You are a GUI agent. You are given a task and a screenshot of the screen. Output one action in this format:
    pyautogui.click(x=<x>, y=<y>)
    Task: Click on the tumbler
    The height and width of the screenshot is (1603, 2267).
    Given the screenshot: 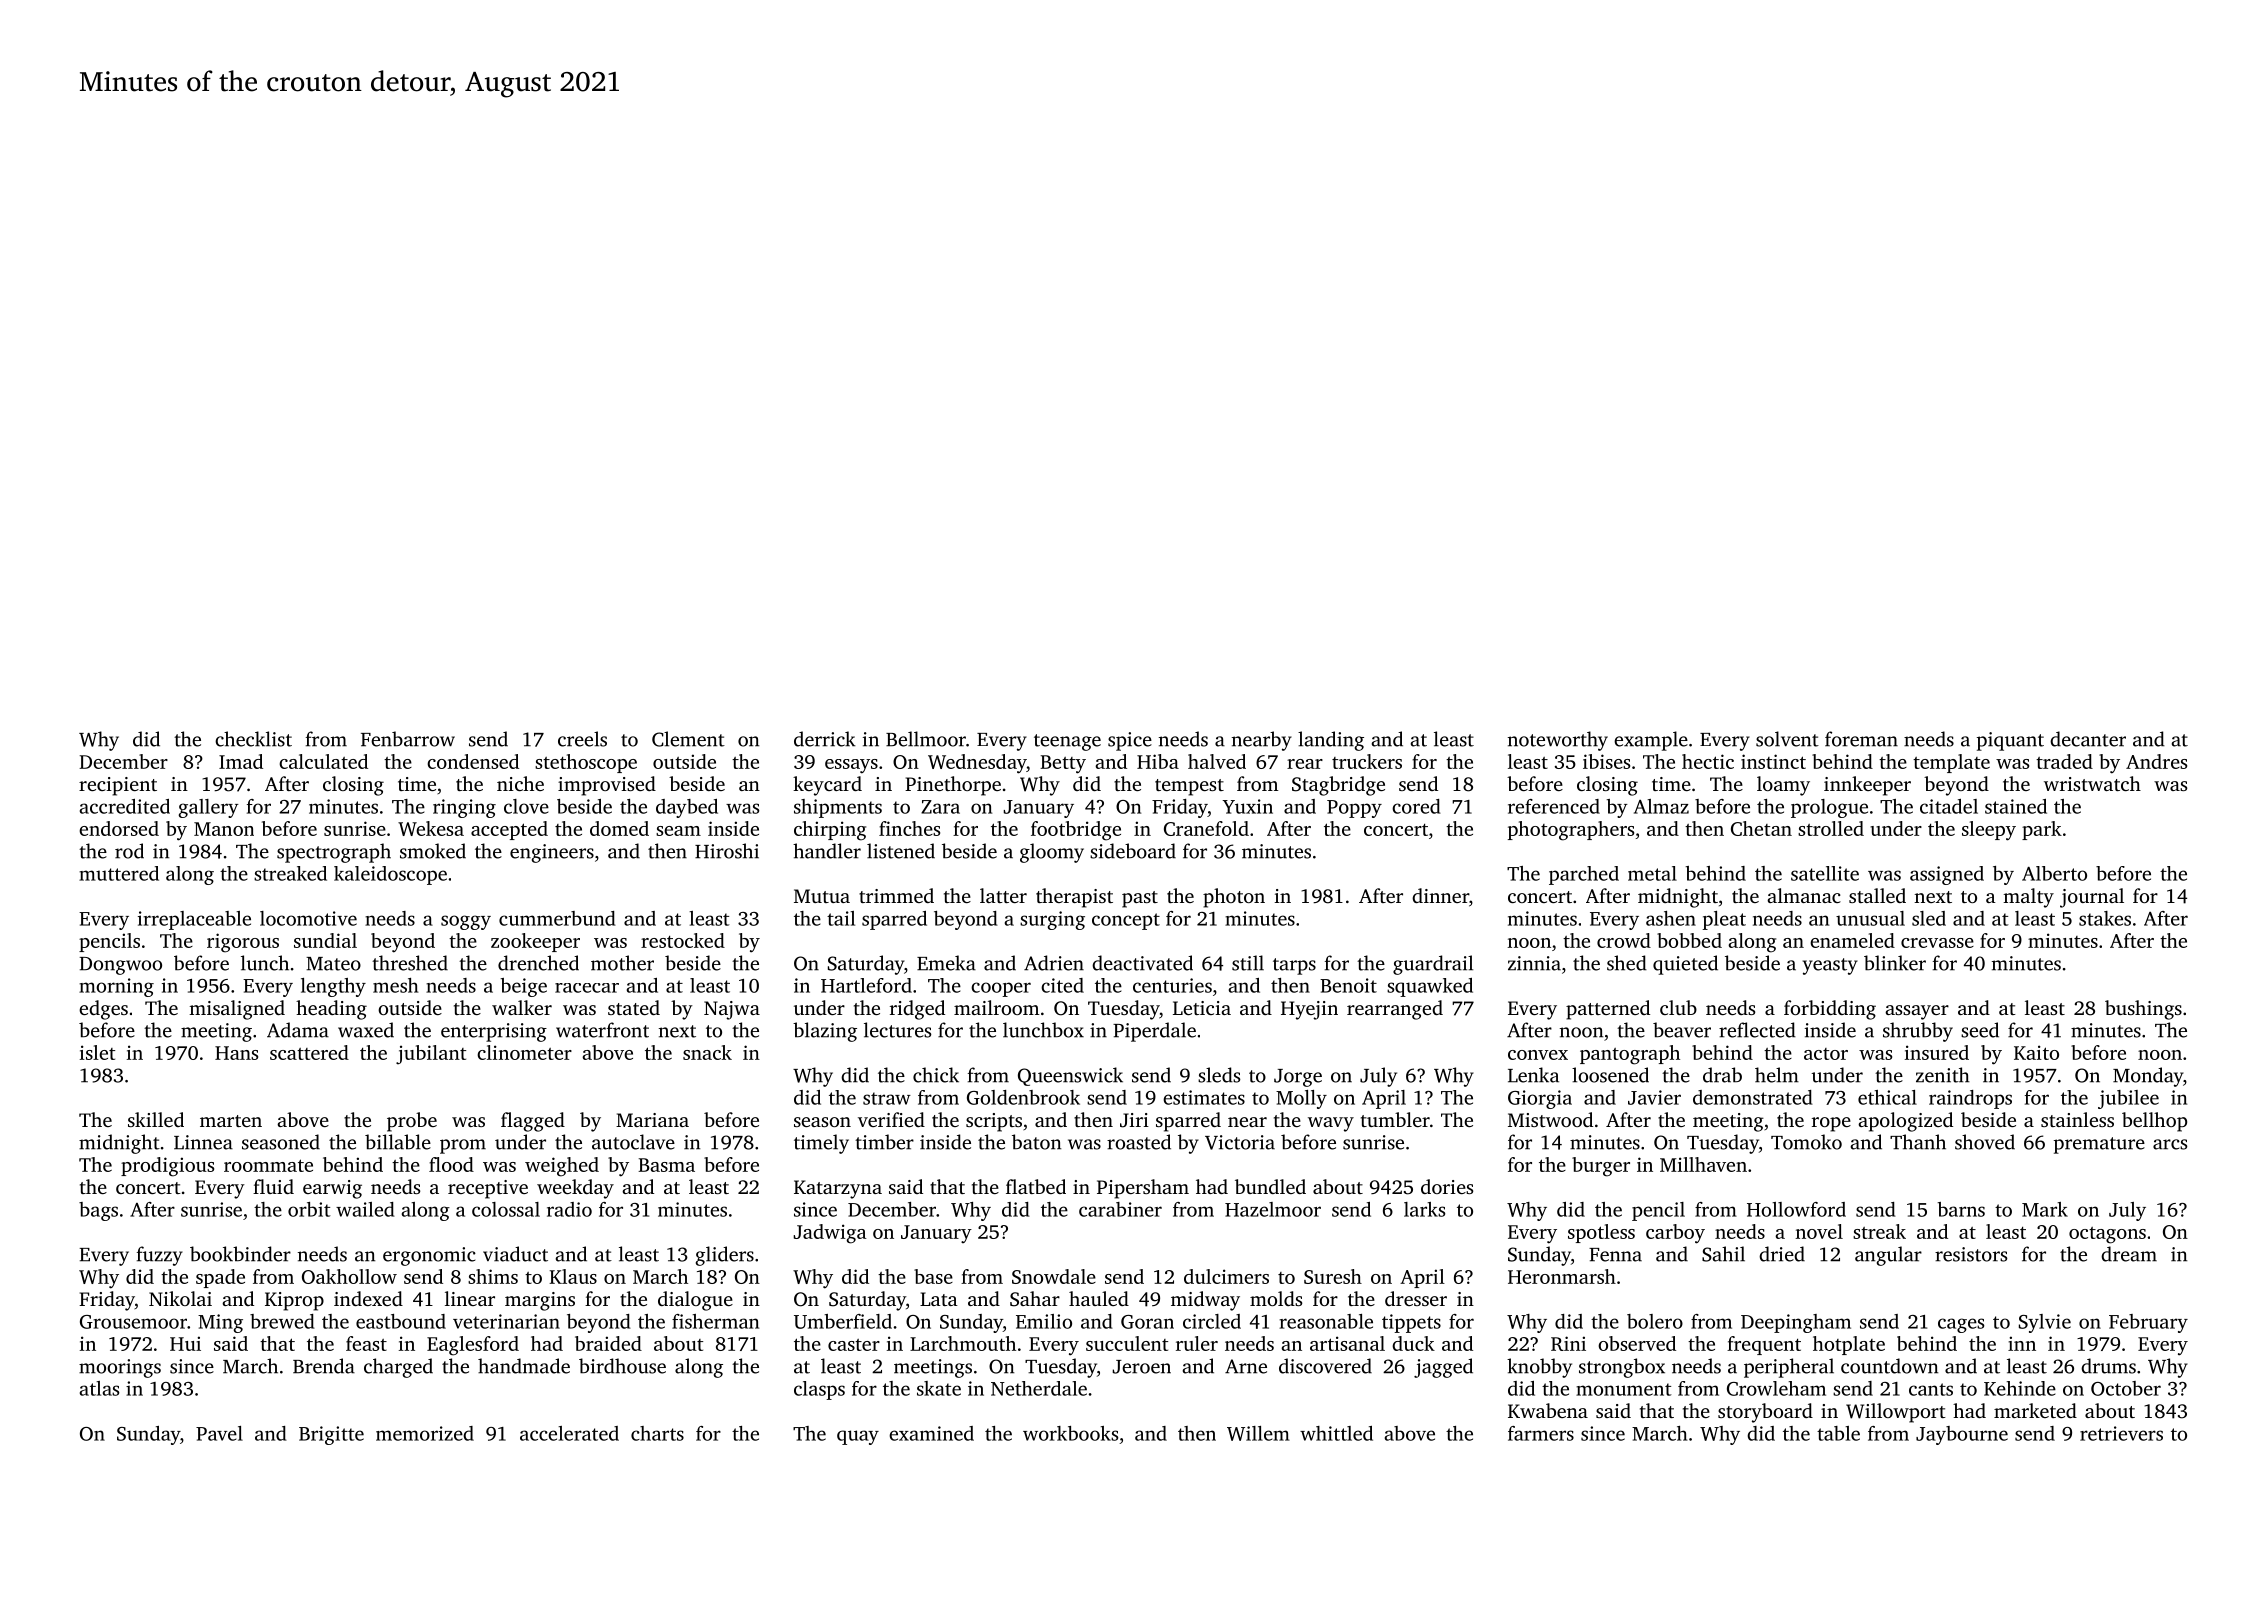 What is the action you would take?
    pyautogui.click(x=1395, y=1119)
